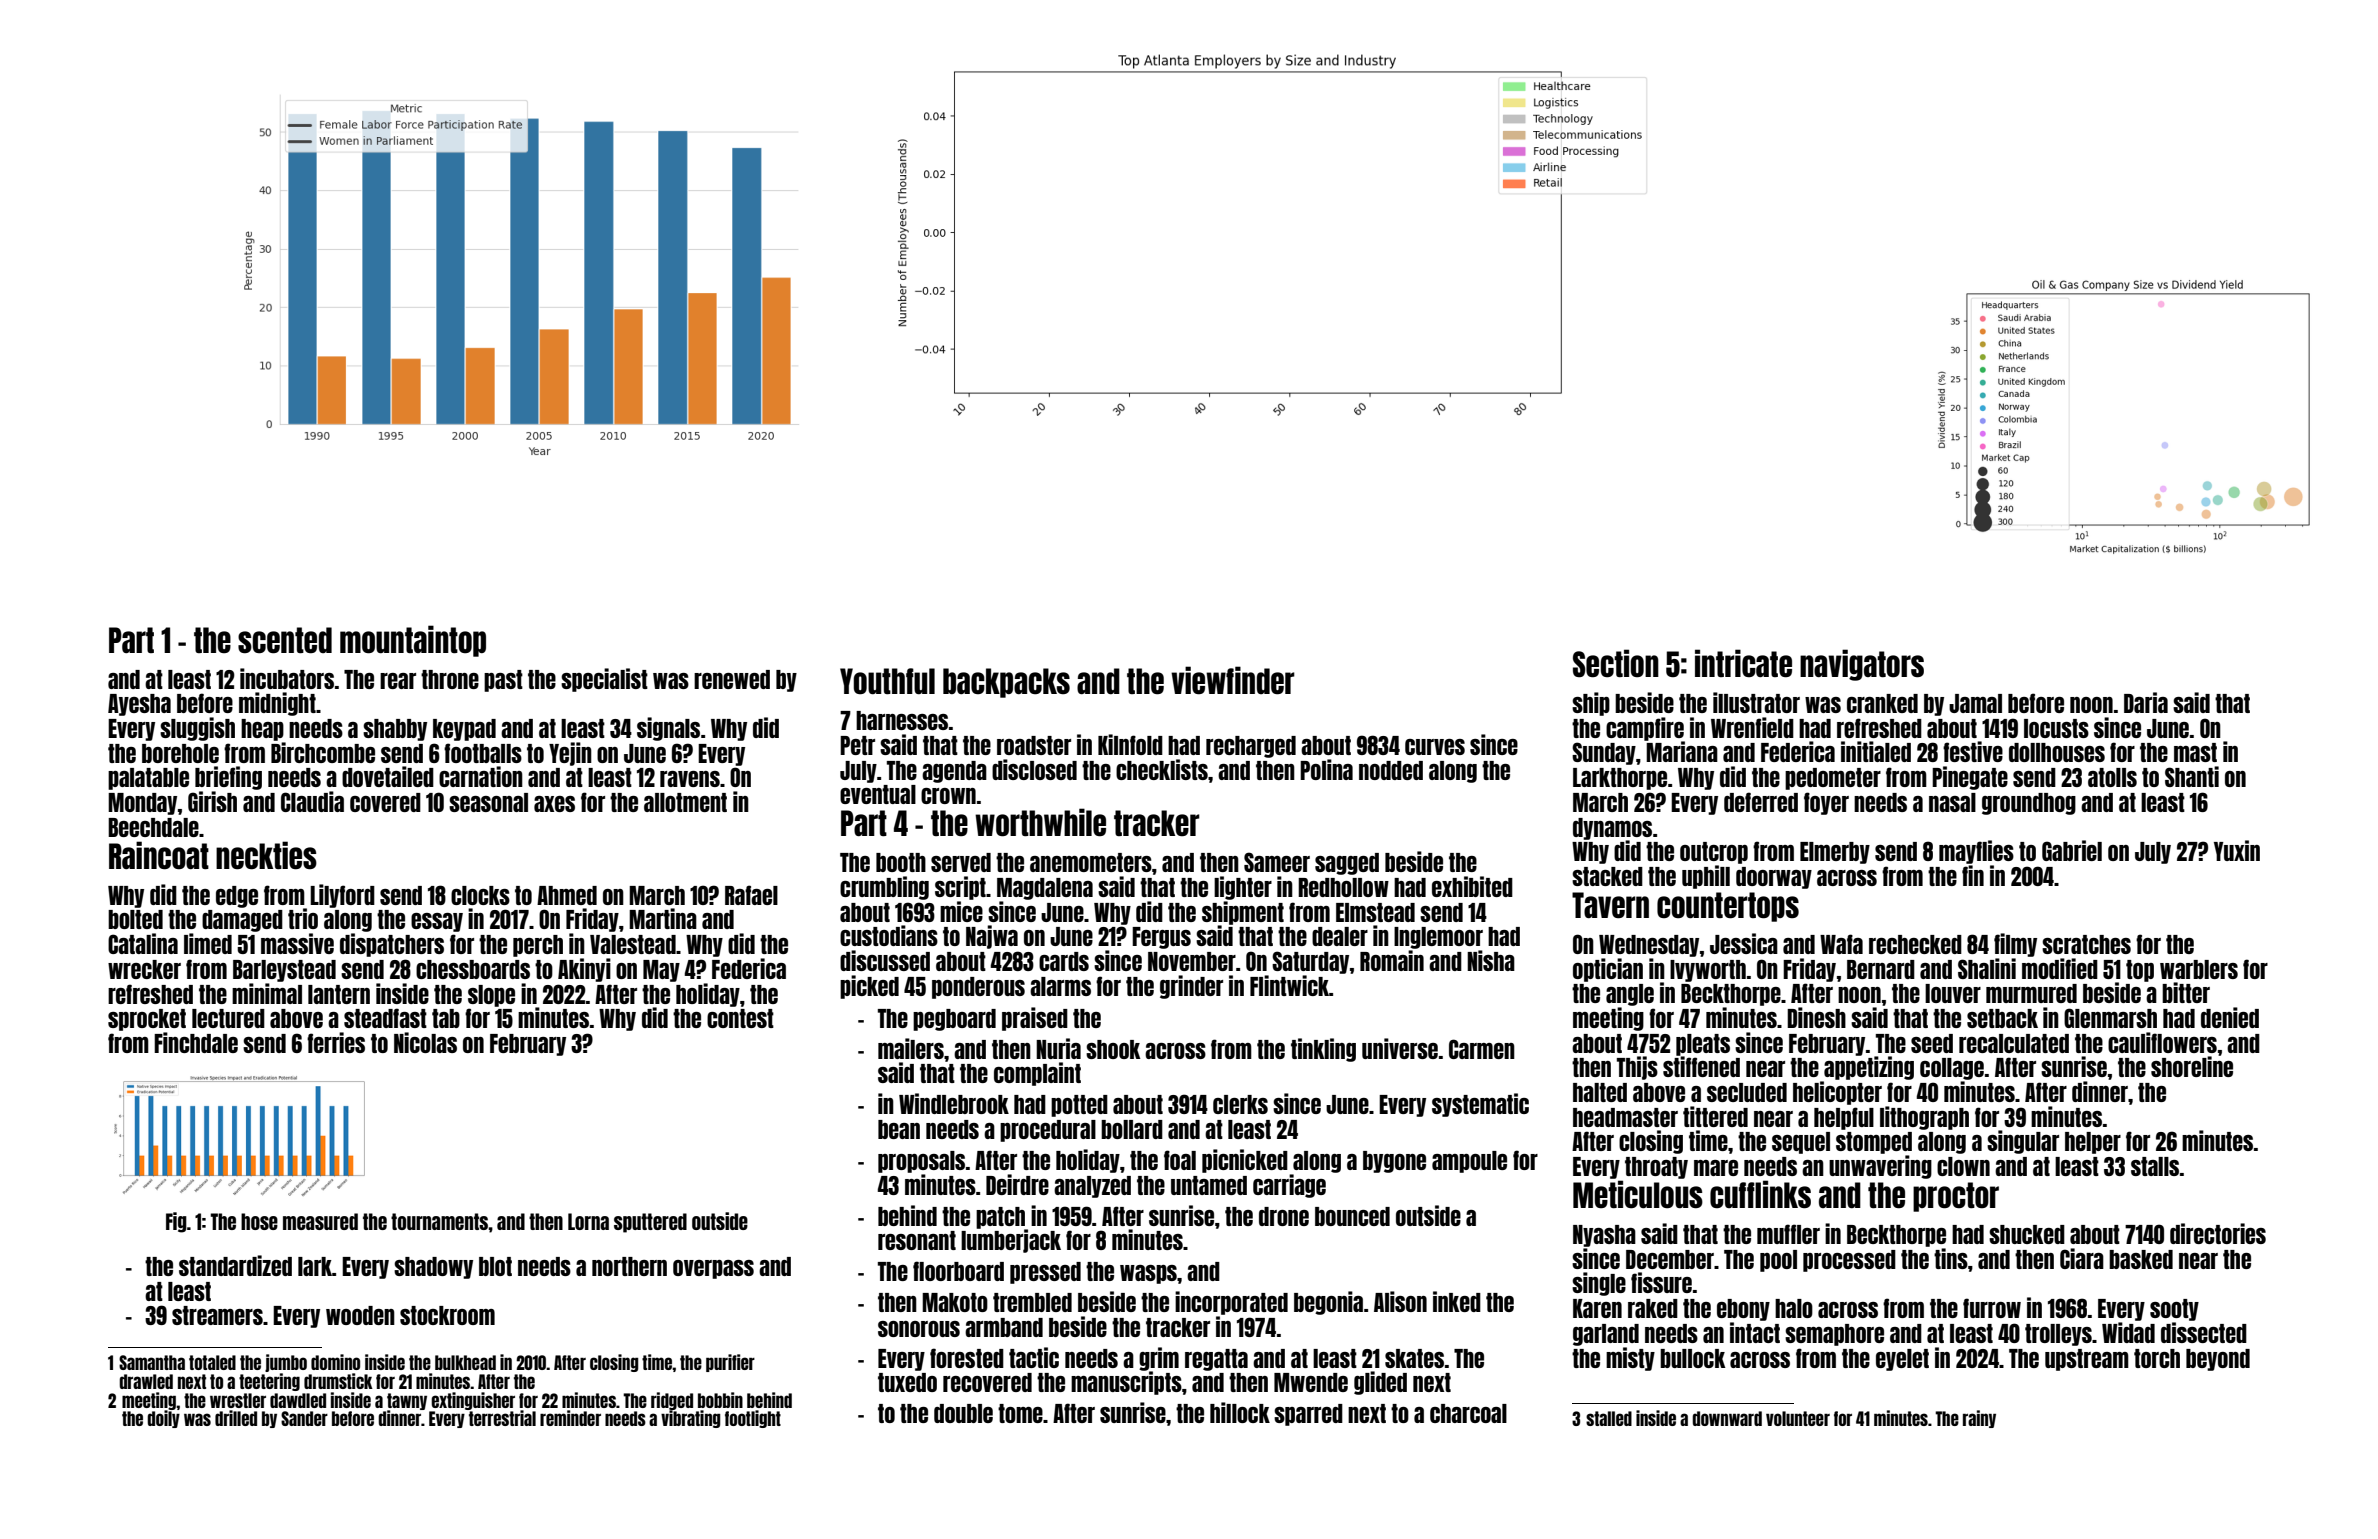 Image resolution: width=2378 pixels, height=1539 pixels. I want to click on bollard, so click(1132, 1129).
